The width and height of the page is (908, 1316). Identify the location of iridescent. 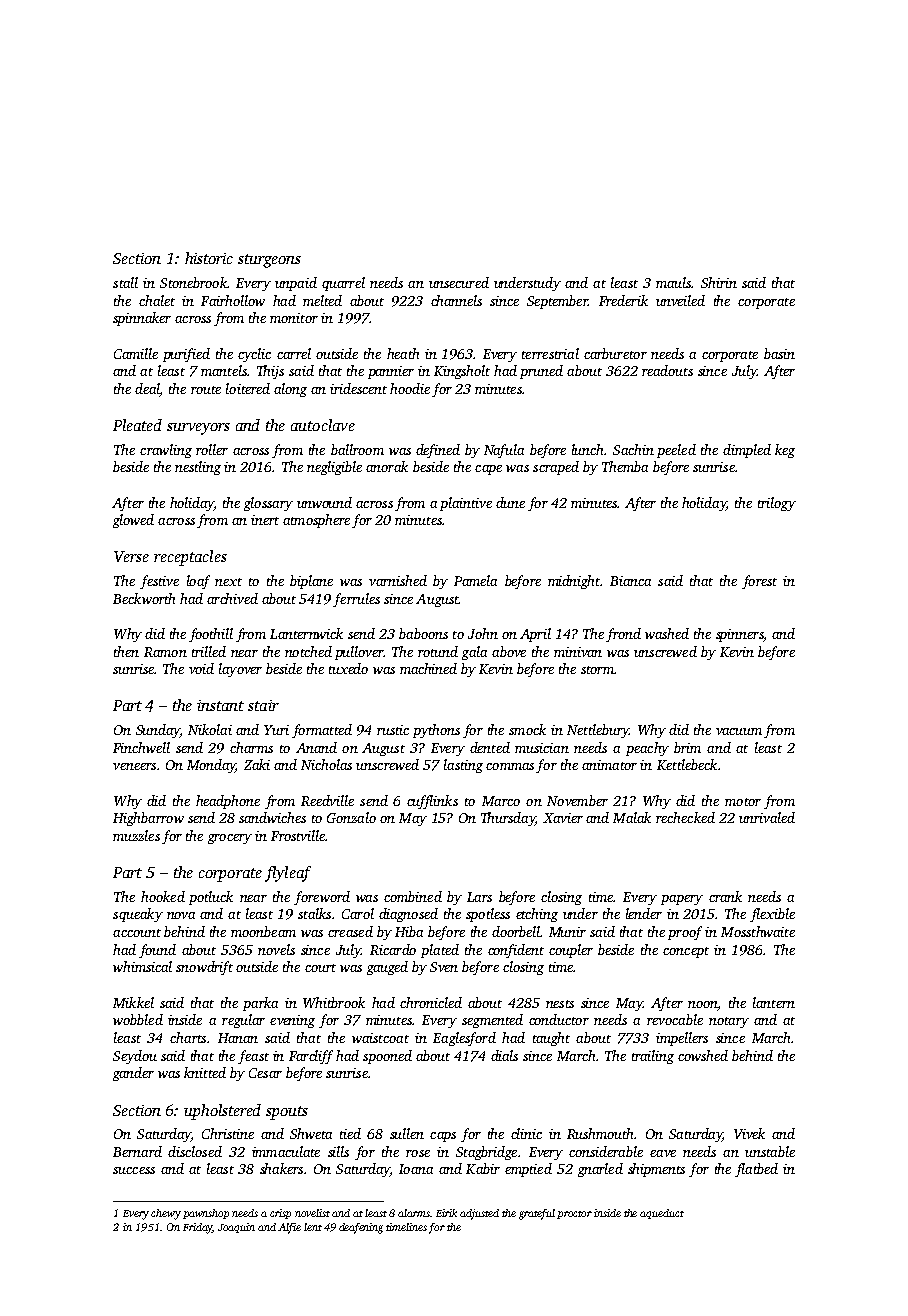
(358, 388).
